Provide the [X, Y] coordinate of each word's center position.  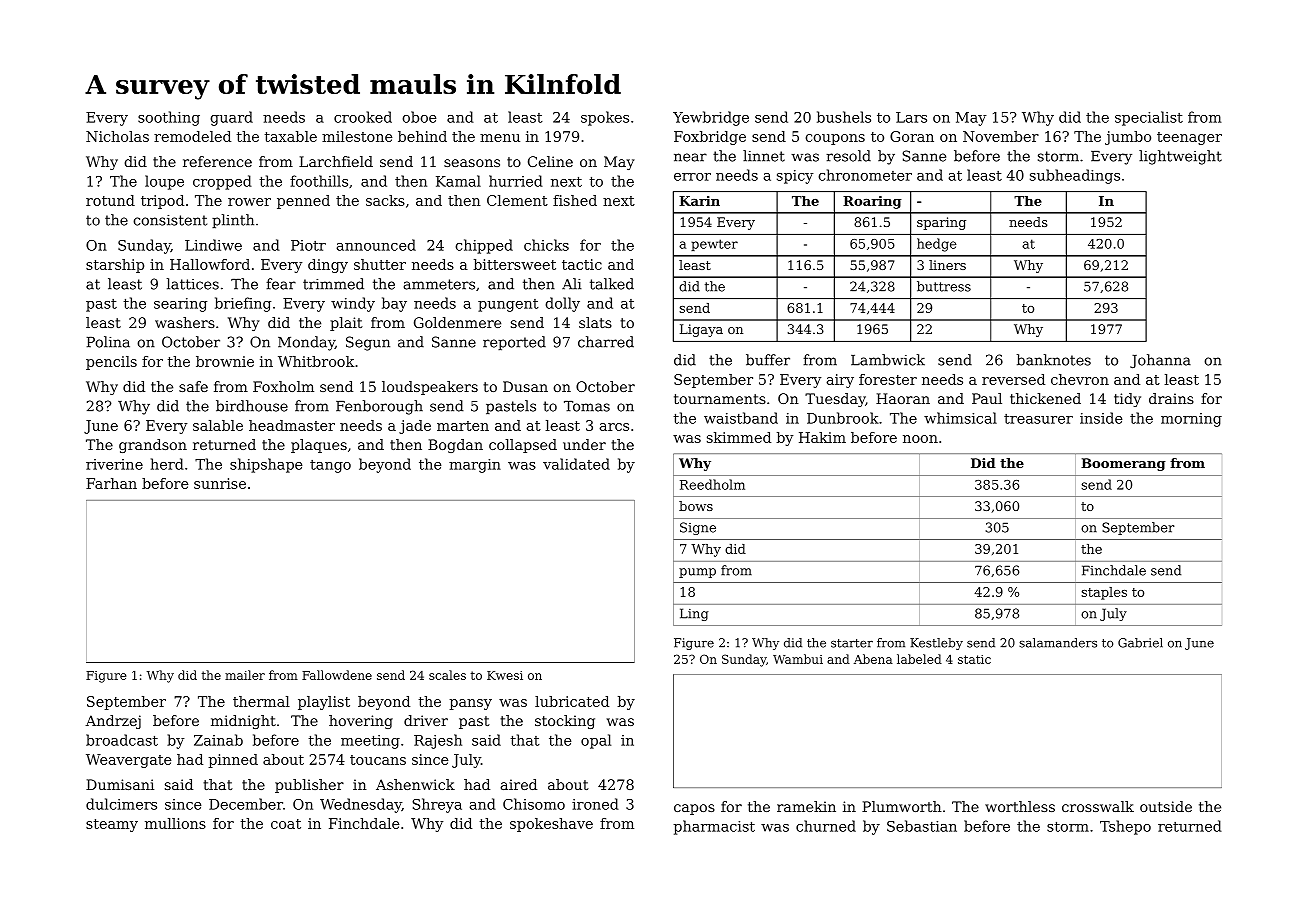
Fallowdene [337, 675]
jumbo [1128, 138]
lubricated [572, 701]
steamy [112, 825]
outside [1166, 806]
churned [826, 826]
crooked [363, 117]
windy [353, 304]
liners [947, 265]
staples [1104, 593]
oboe [419, 117]
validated [576, 464]
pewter [714, 245]
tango [330, 466]
